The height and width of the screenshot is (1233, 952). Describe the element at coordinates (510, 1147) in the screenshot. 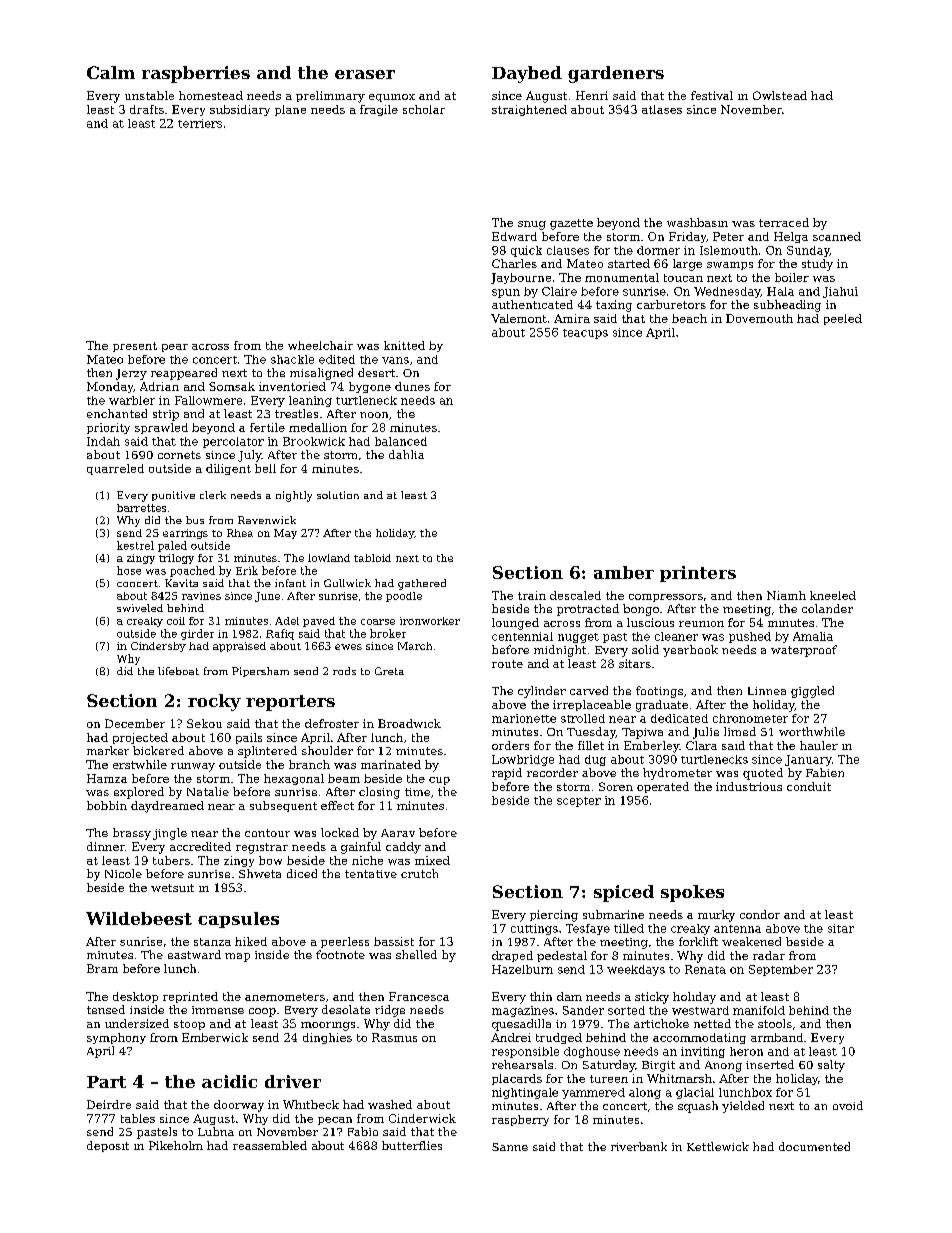

I see `Sanne` at that location.
